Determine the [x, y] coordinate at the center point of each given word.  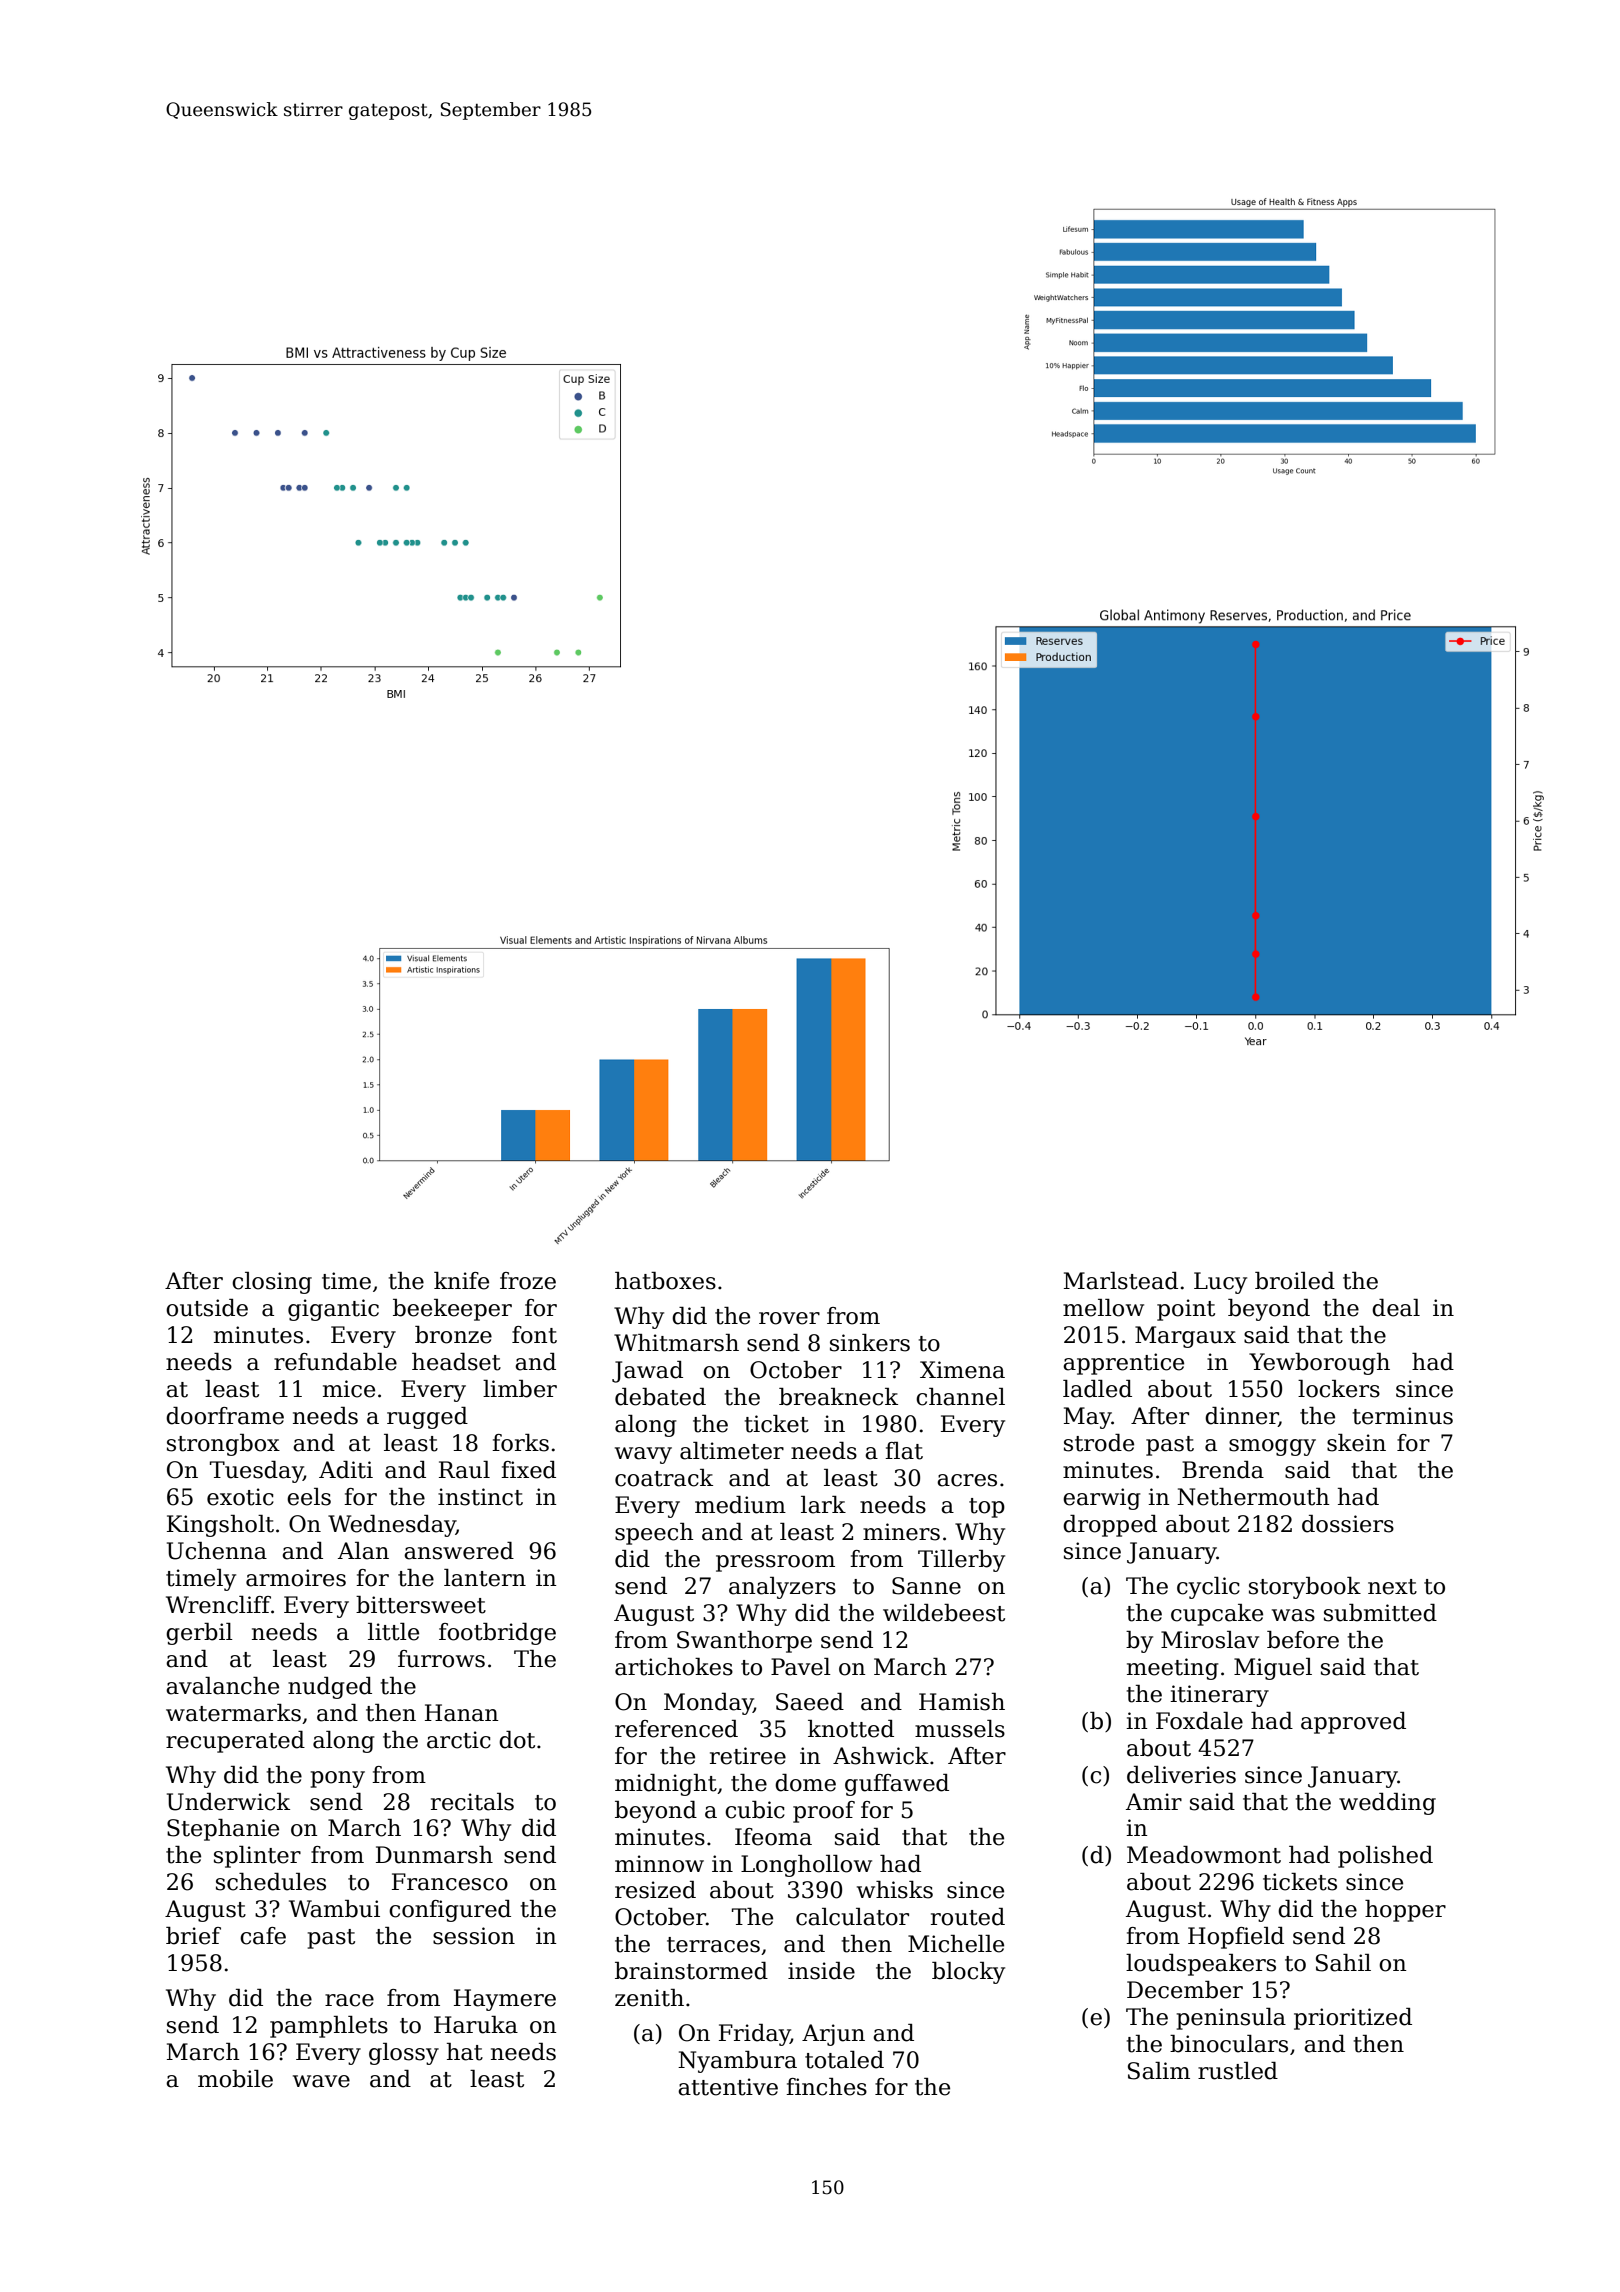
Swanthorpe [744, 1642]
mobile [235, 2079]
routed [968, 1917]
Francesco [450, 1882]
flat [904, 1451]
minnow [659, 1864]
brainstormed [691, 1971]
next [1392, 1587]
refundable [335, 1362]
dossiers [1348, 1524]
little [393, 1632]
